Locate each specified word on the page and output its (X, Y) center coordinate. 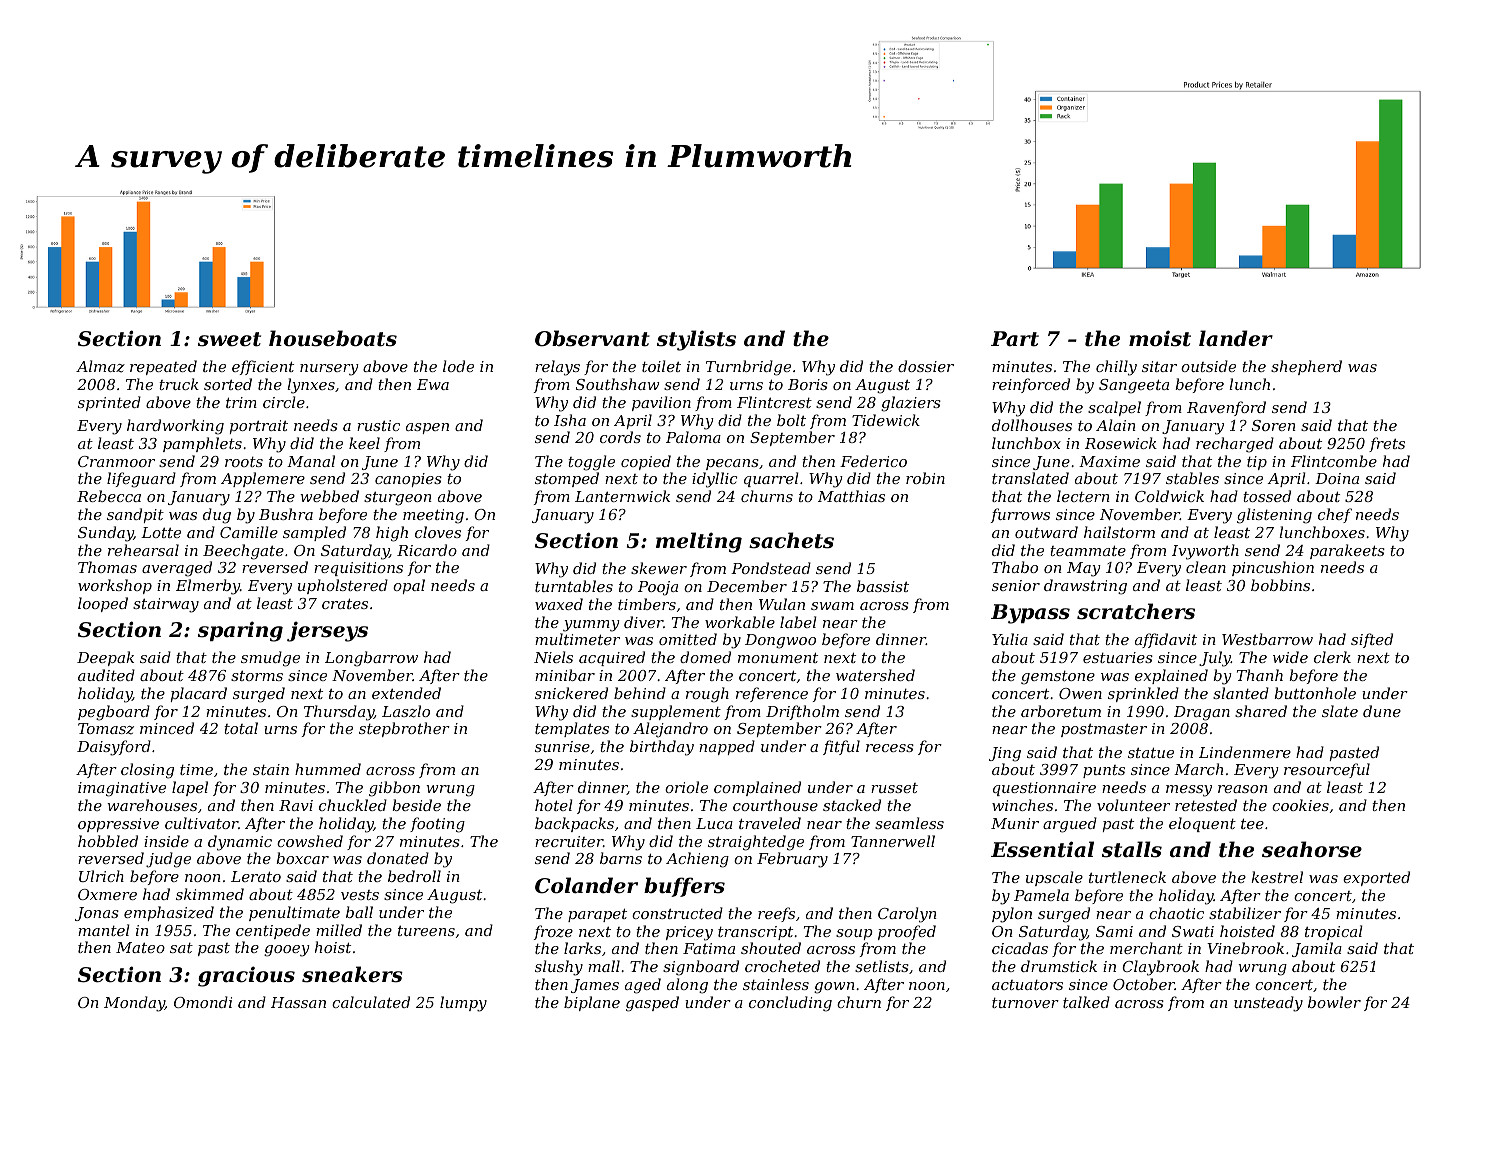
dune (1382, 711)
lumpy (463, 1004)
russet (894, 788)
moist (1160, 338)
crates (345, 603)
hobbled (108, 841)
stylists (696, 340)
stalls (1132, 849)
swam (832, 606)
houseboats (333, 338)
